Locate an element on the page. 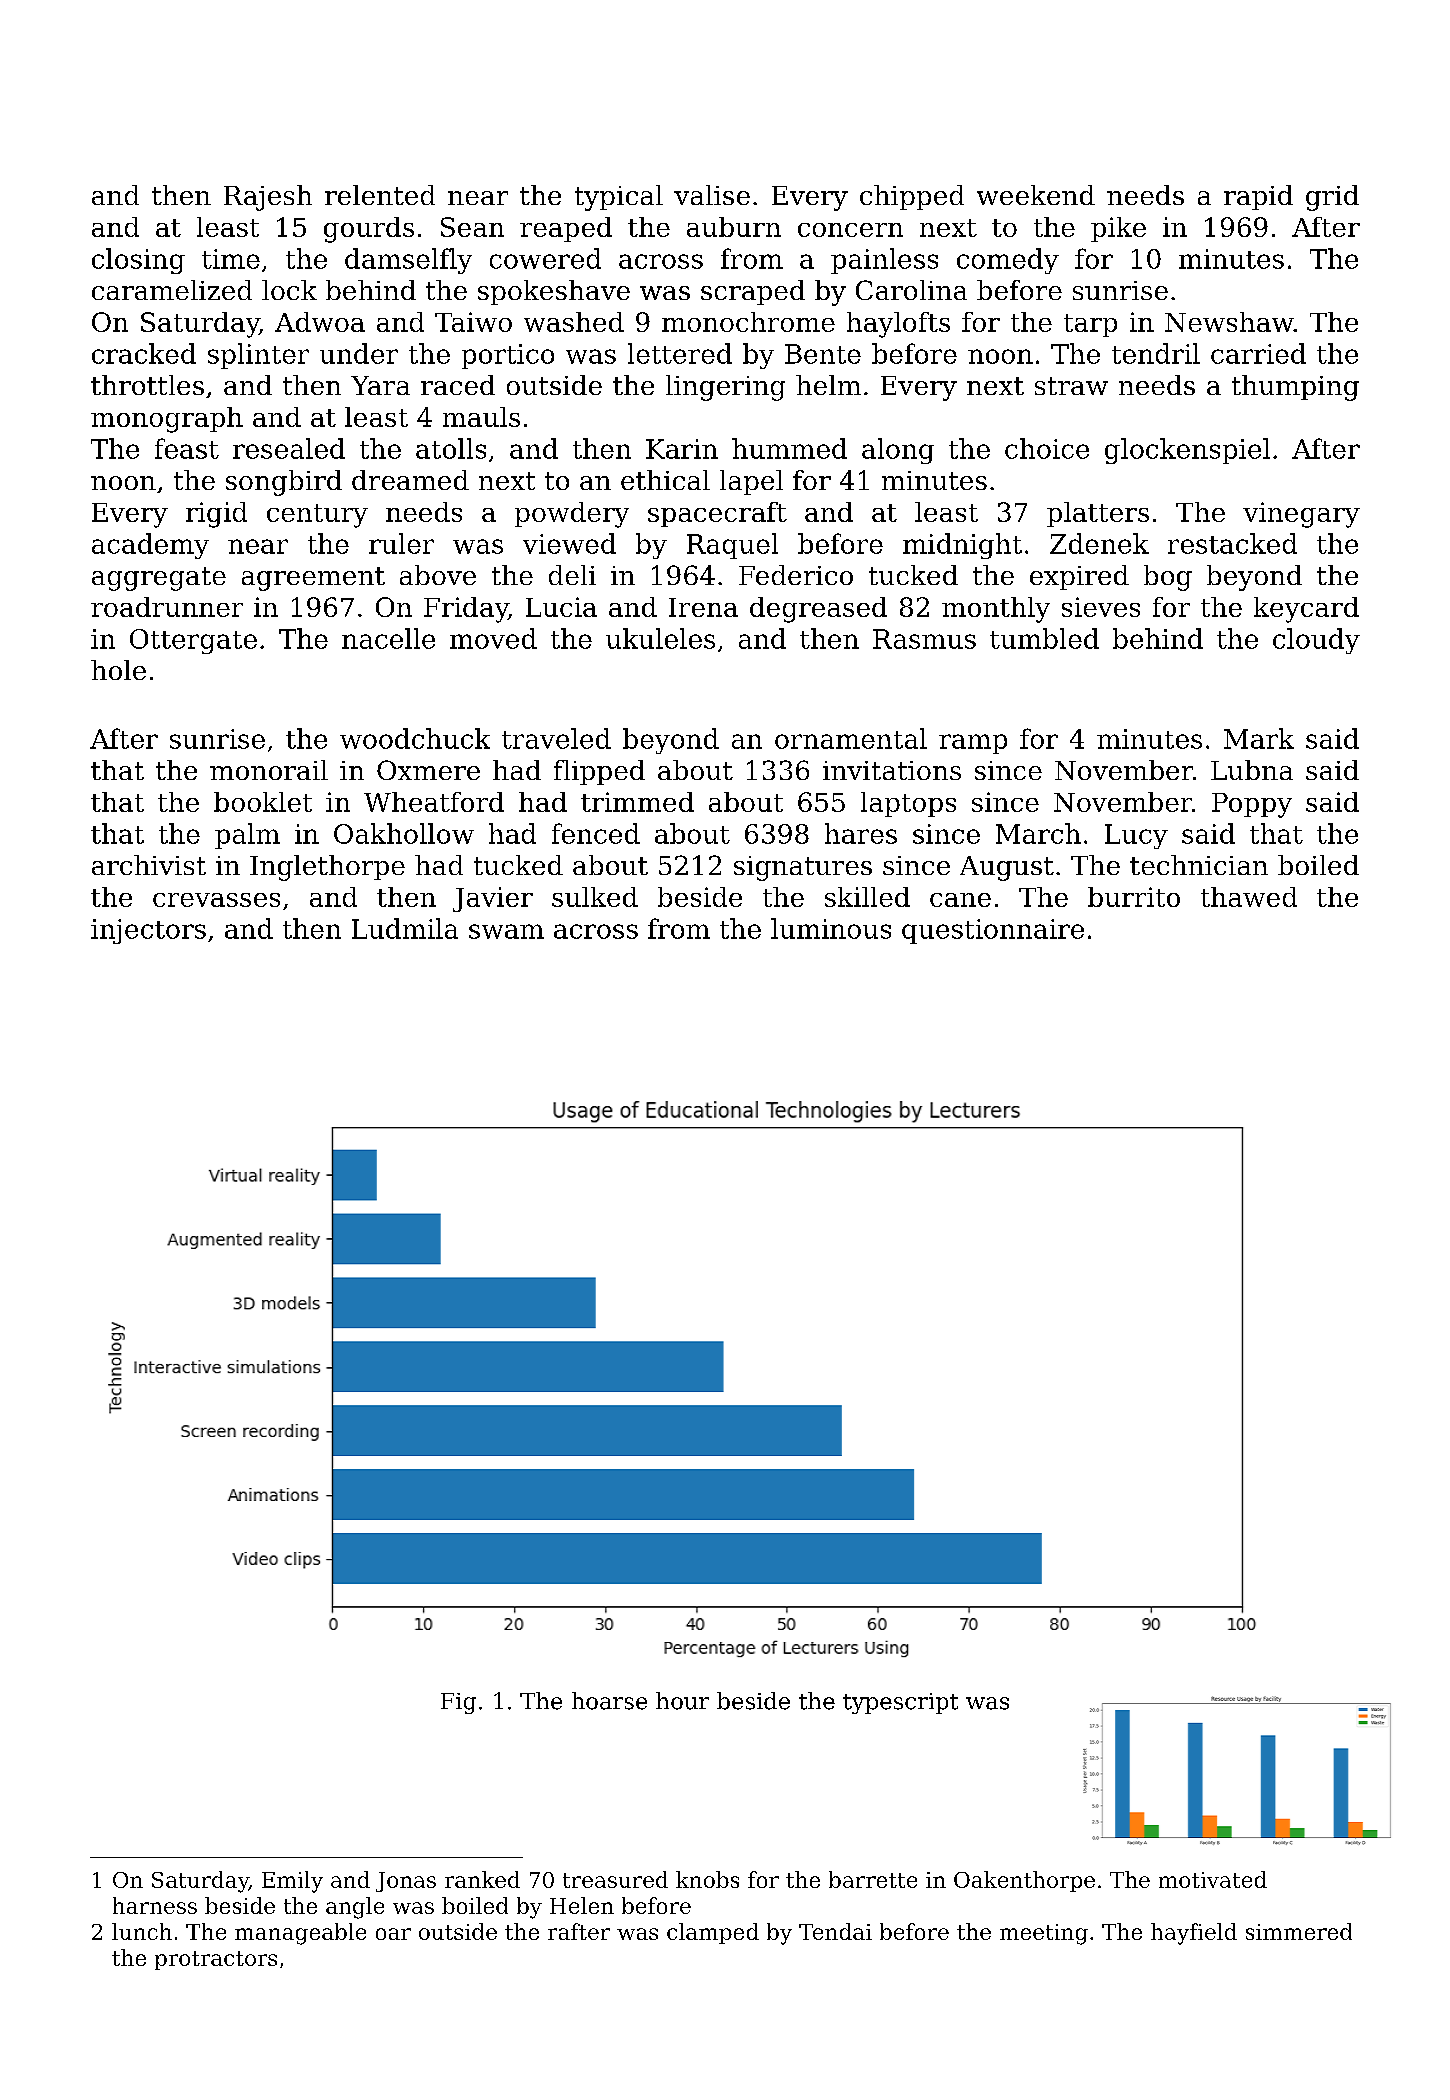  cloudy is located at coordinates (1316, 641).
